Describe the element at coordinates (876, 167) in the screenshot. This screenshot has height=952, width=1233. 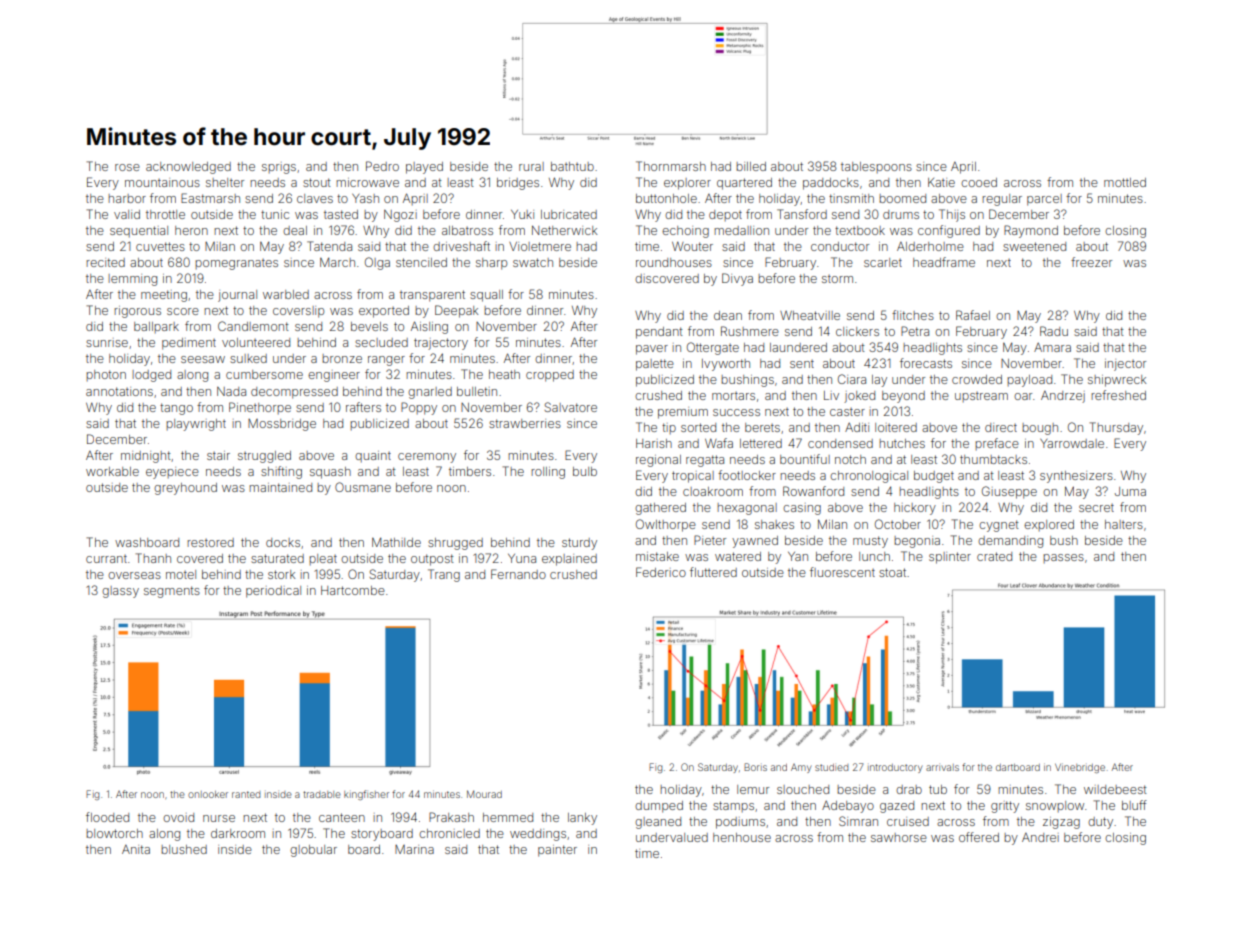
I see `tablespoons` at that location.
